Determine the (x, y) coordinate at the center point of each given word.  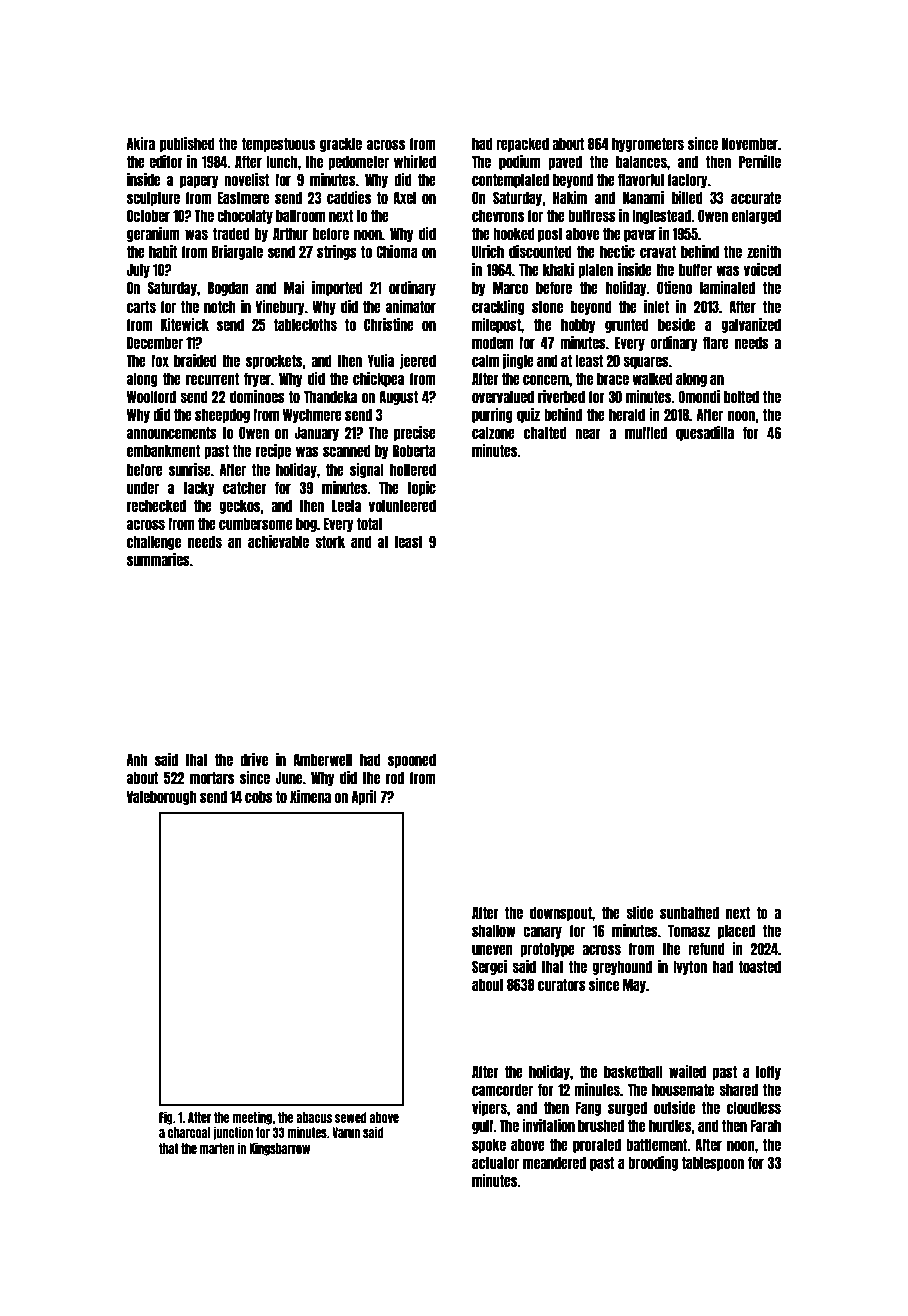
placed (736, 932)
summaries (158, 559)
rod (395, 778)
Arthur (290, 234)
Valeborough (162, 798)
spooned (412, 761)
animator (411, 306)
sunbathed (689, 913)
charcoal (189, 1132)
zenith (764, 251)
